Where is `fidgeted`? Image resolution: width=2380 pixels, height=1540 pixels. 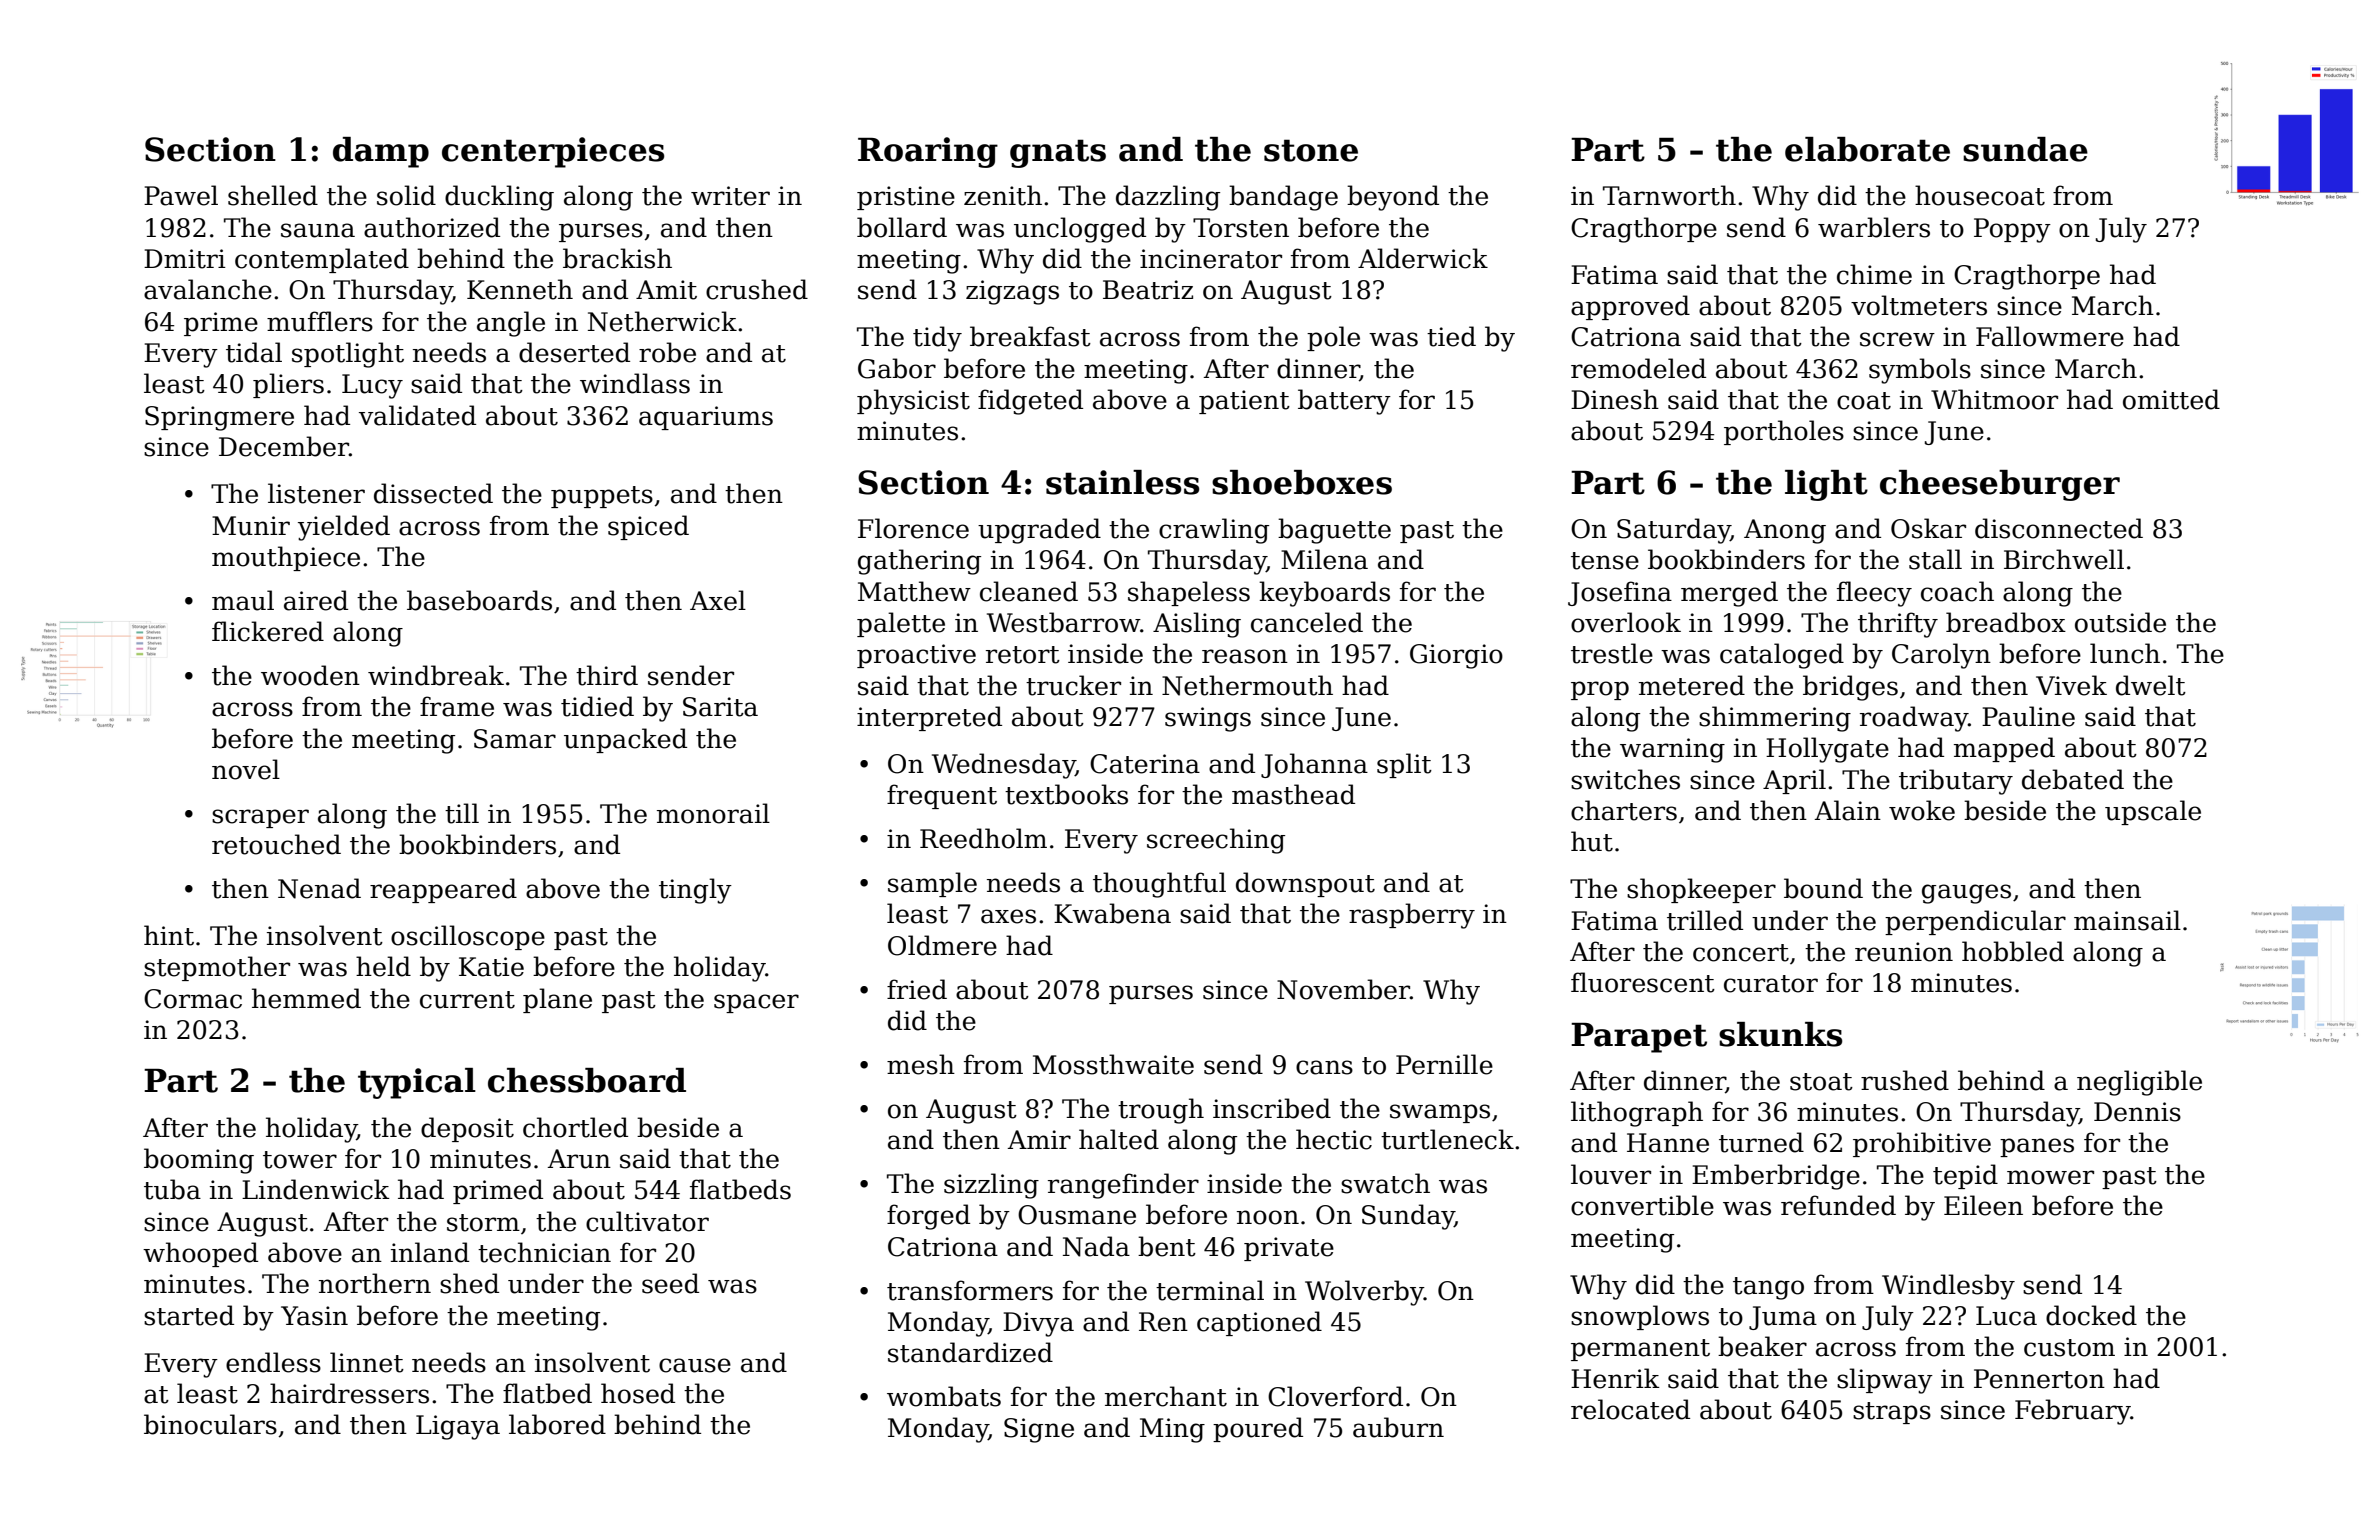 fidgeted is located at coordinates (1030, 402).
